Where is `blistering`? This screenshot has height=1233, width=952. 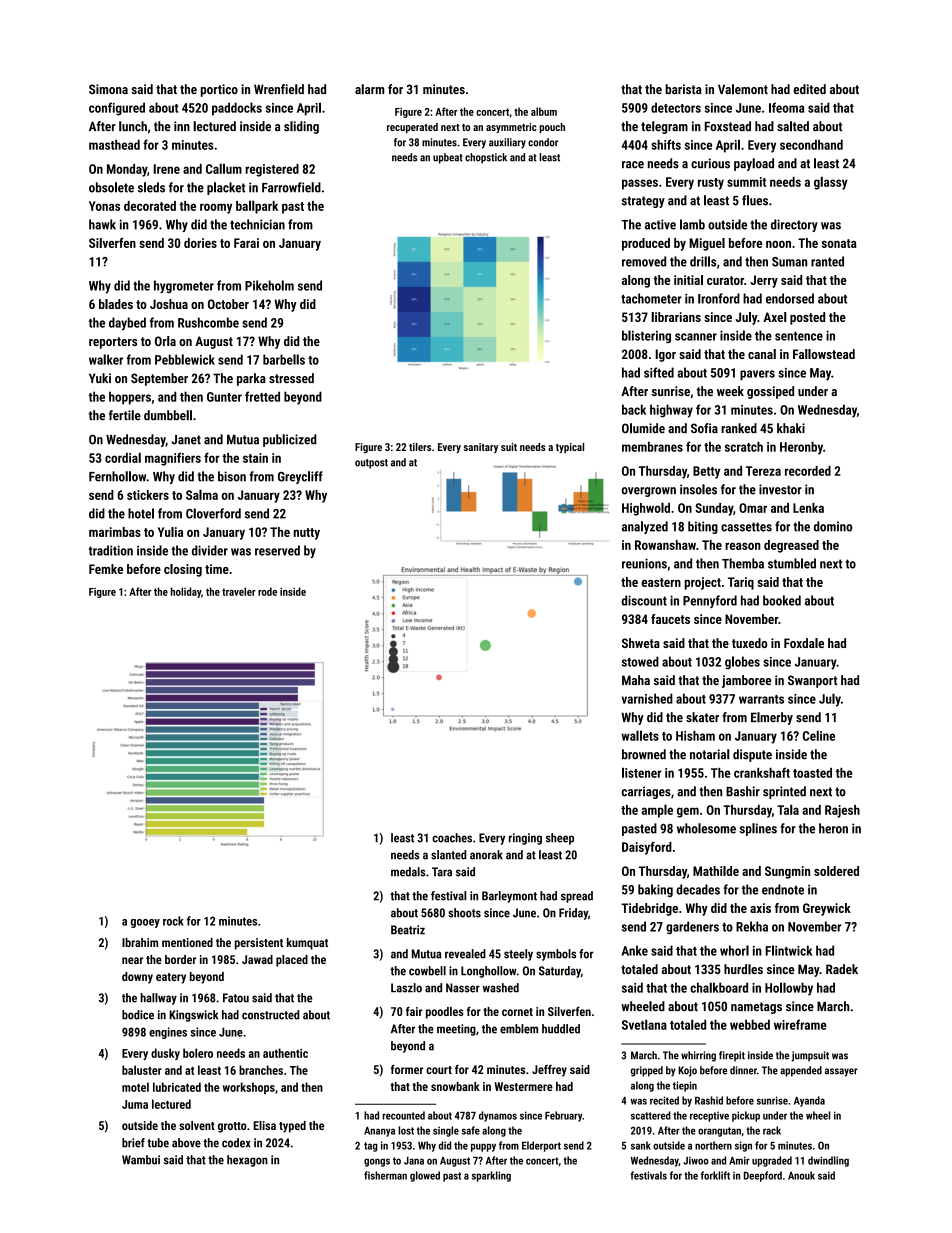
blistering is located at coordinates (646, 336).
